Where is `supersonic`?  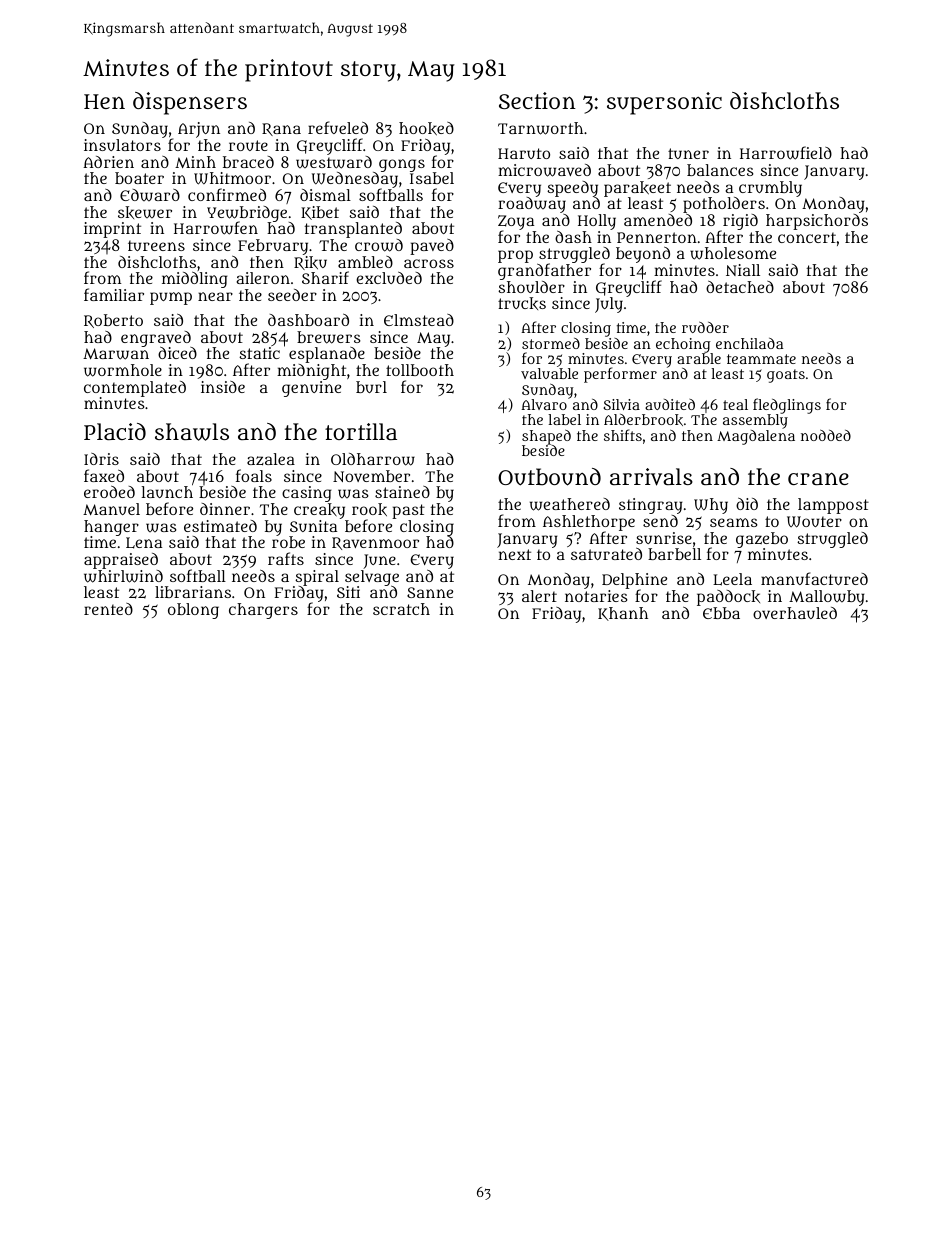 supersonic is located at coordinates (664, 103).
